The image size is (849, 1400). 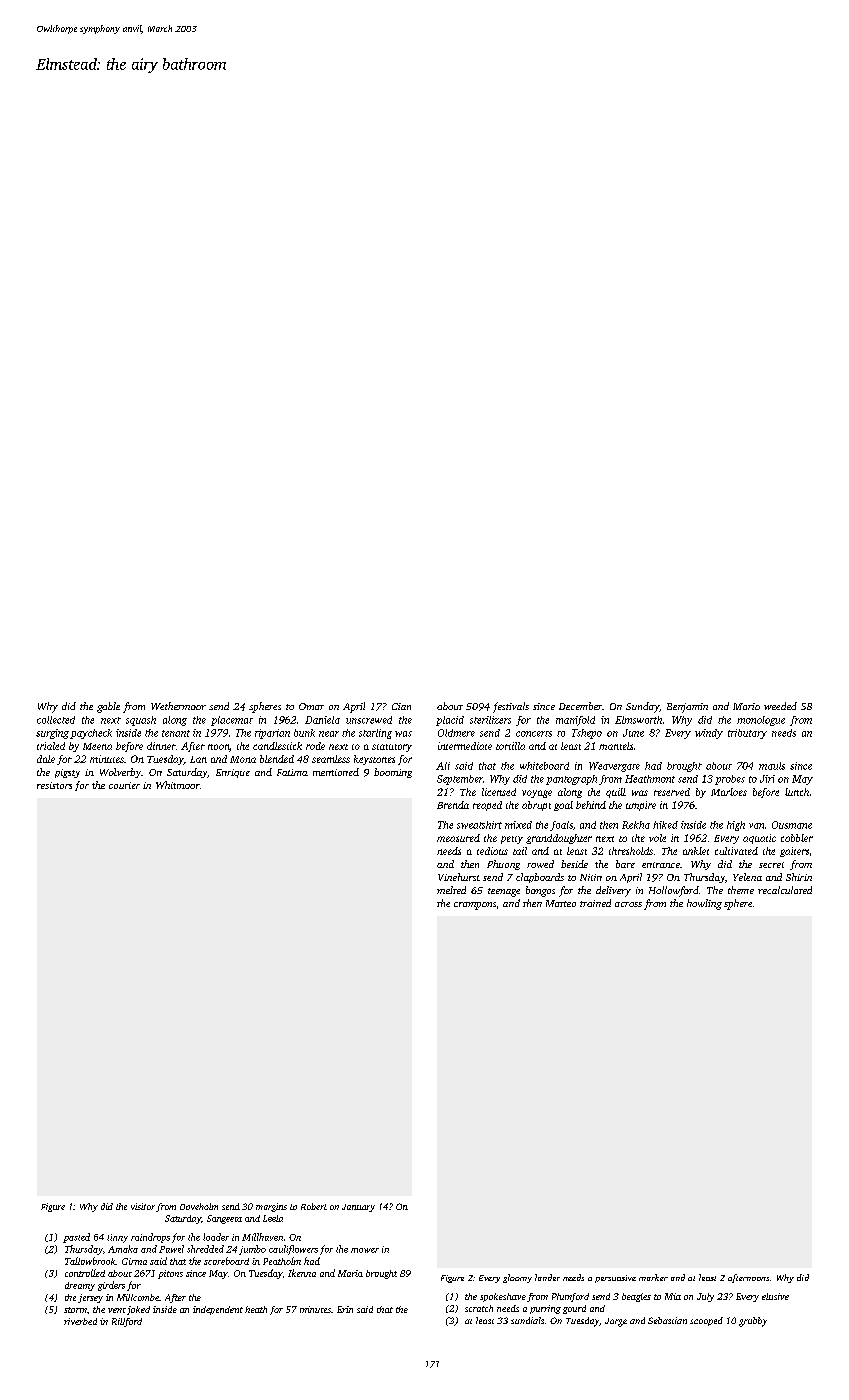 I want to click on melted, so click(x=451, y=890).
